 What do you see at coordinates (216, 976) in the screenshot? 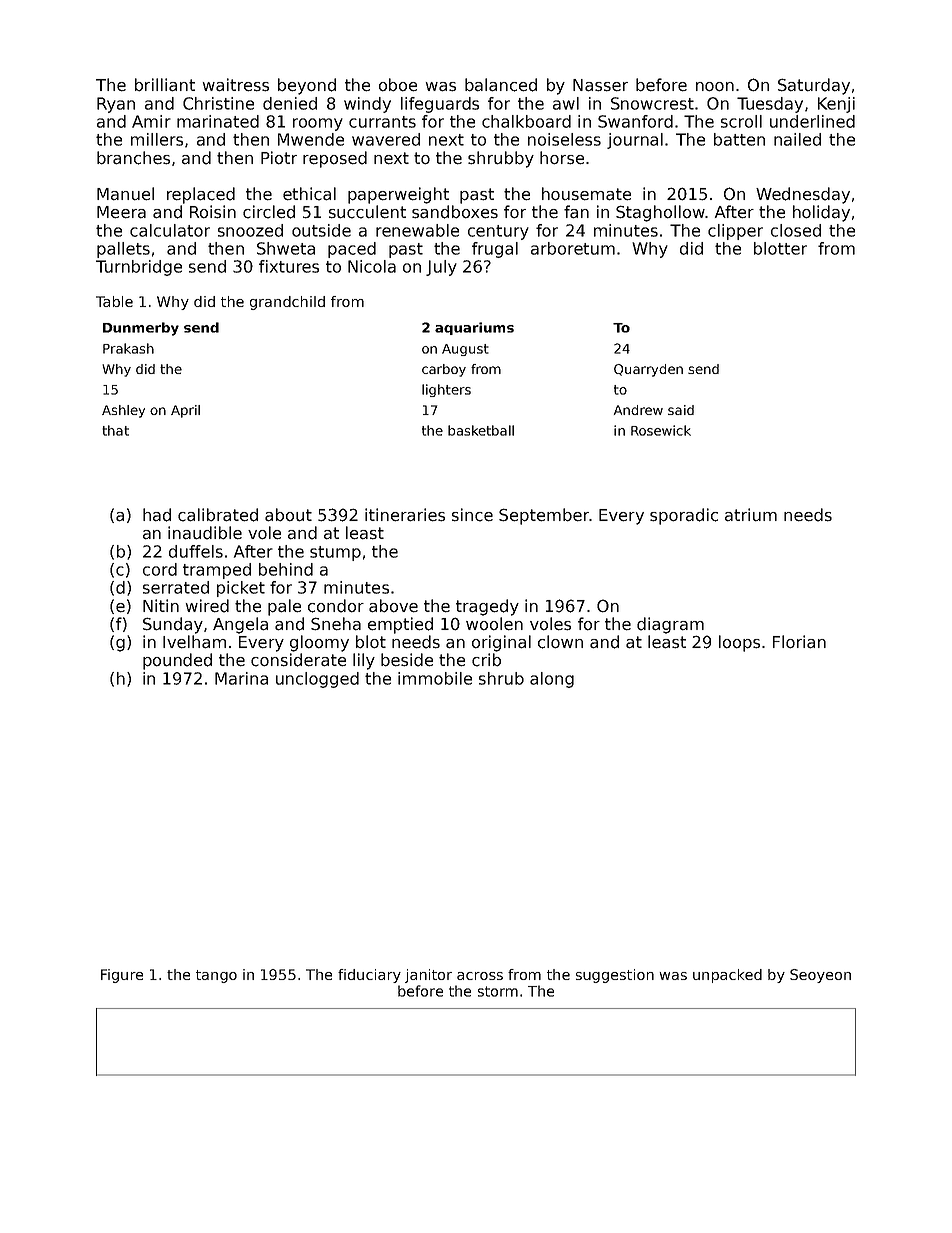
I see `tango` at bounding box center [216, 976].
